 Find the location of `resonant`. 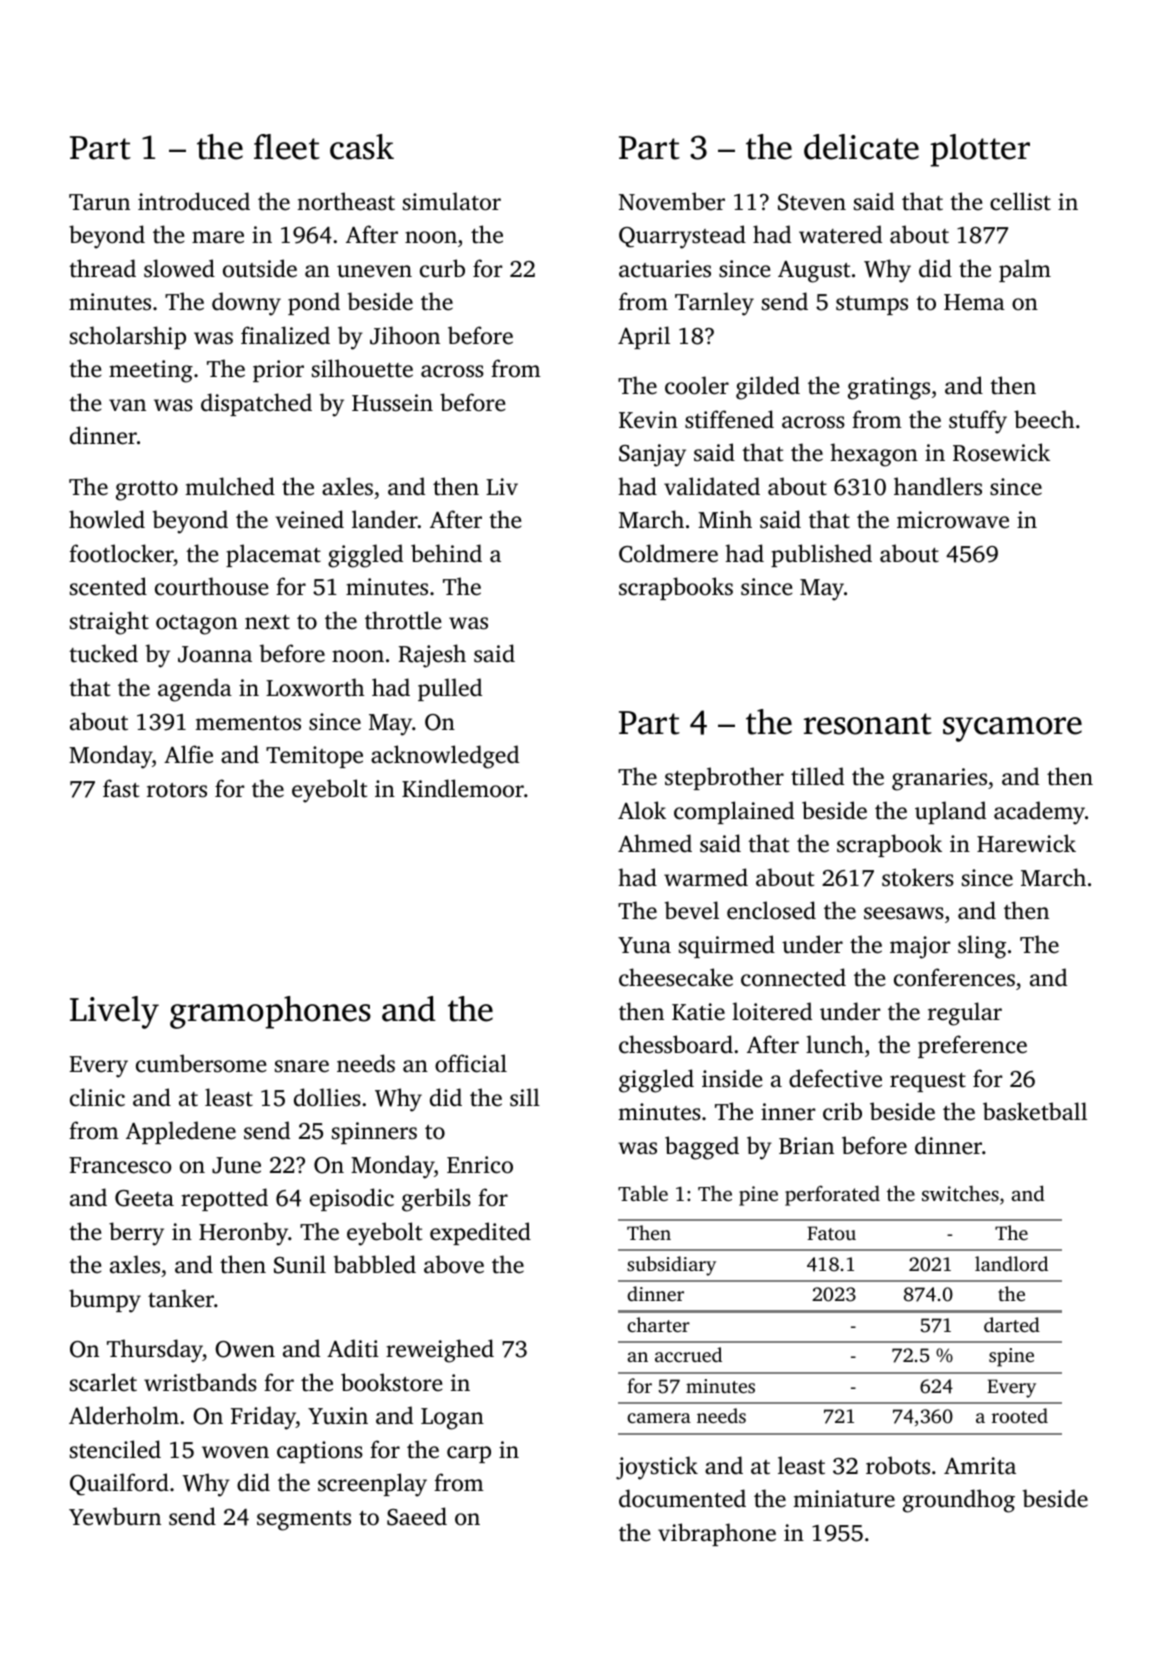

resonant is located at coordinates (868, 724).
